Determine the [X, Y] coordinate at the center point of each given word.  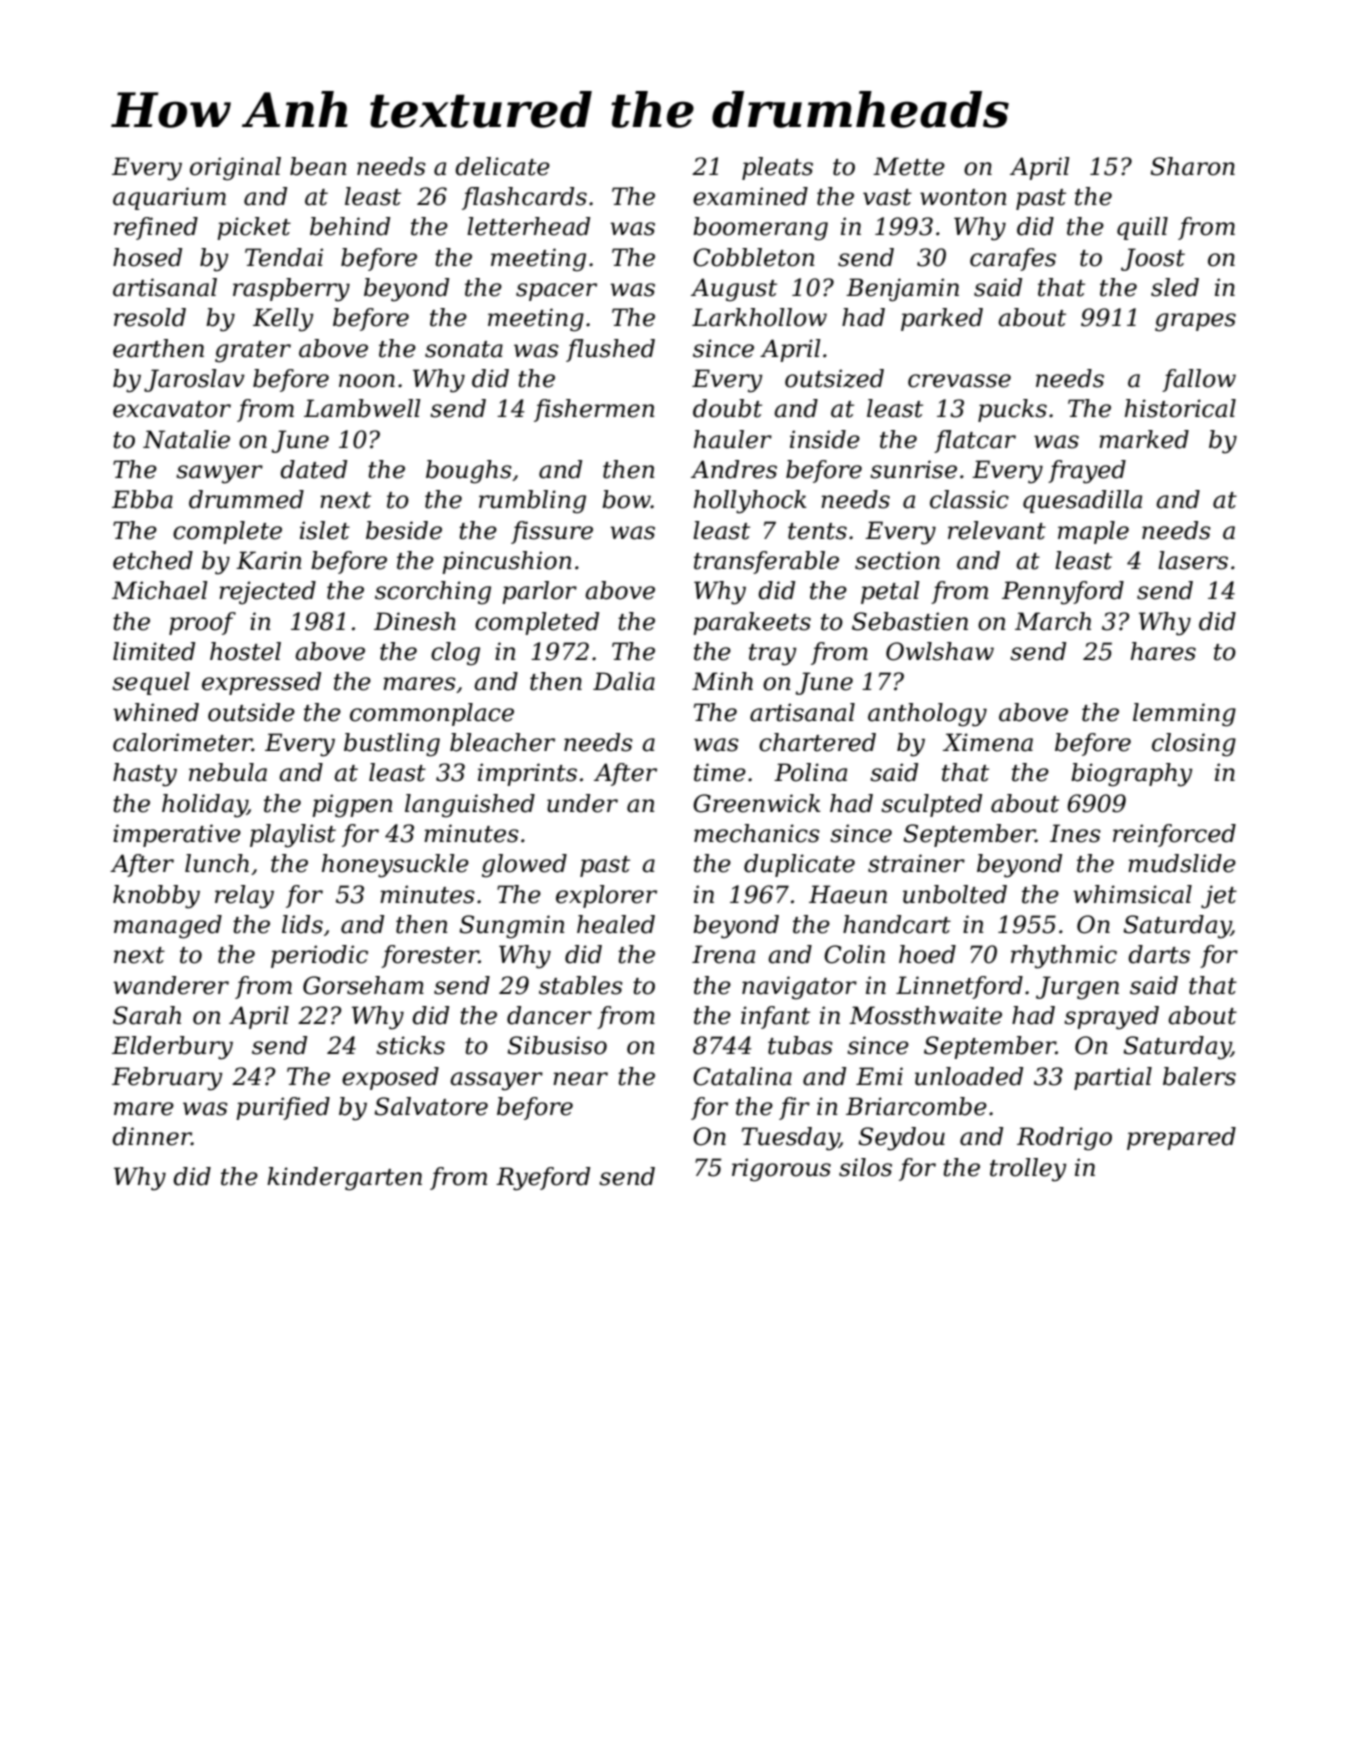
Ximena [988, 742]
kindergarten [344, 1179]
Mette [909, 166]
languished [470, 806]
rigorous [781, 1170]
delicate [502, 166]
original [235, 169]
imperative [177, 835]
